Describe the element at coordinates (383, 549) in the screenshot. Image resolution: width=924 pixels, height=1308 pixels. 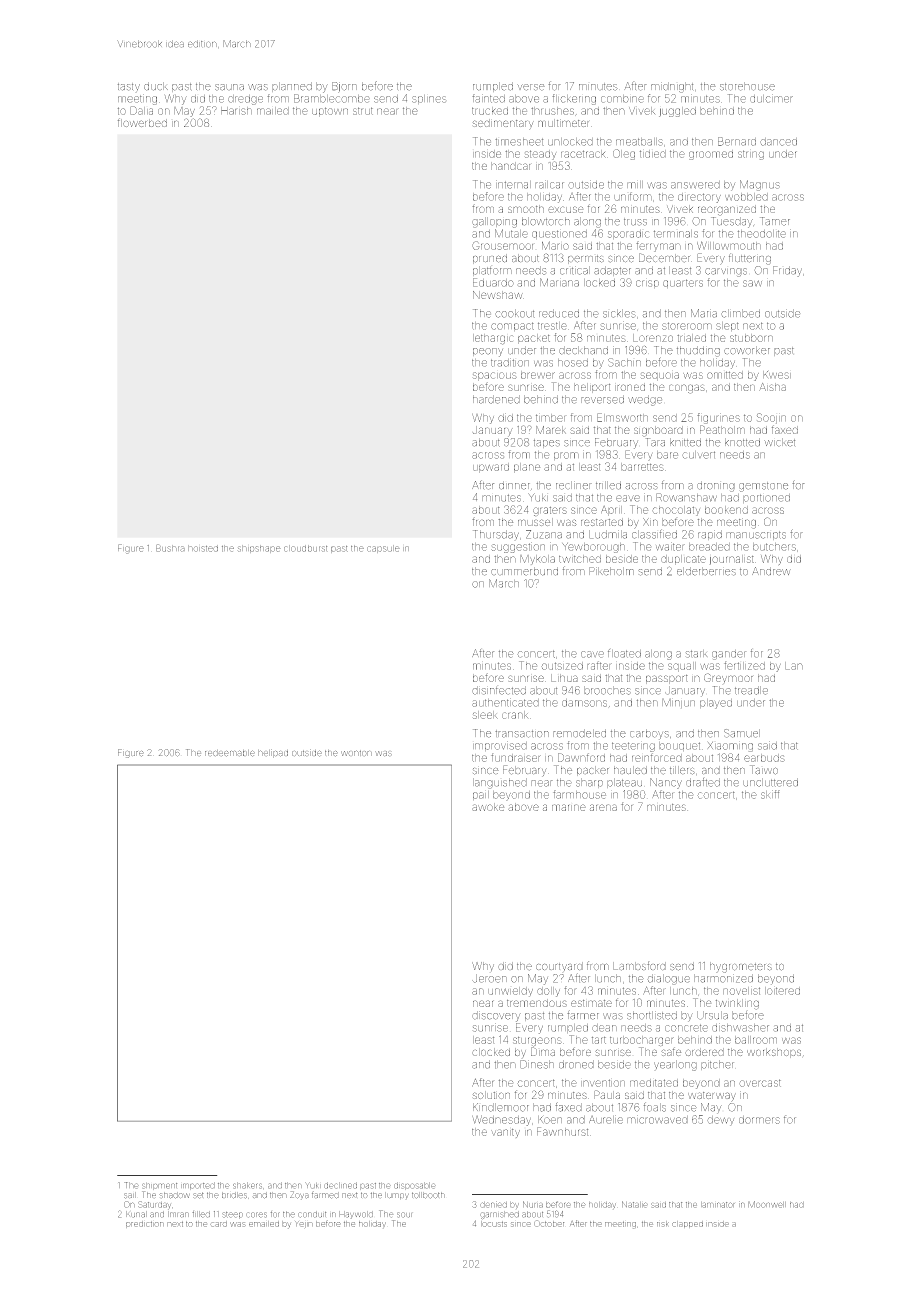
I see `capsule` at that location.
